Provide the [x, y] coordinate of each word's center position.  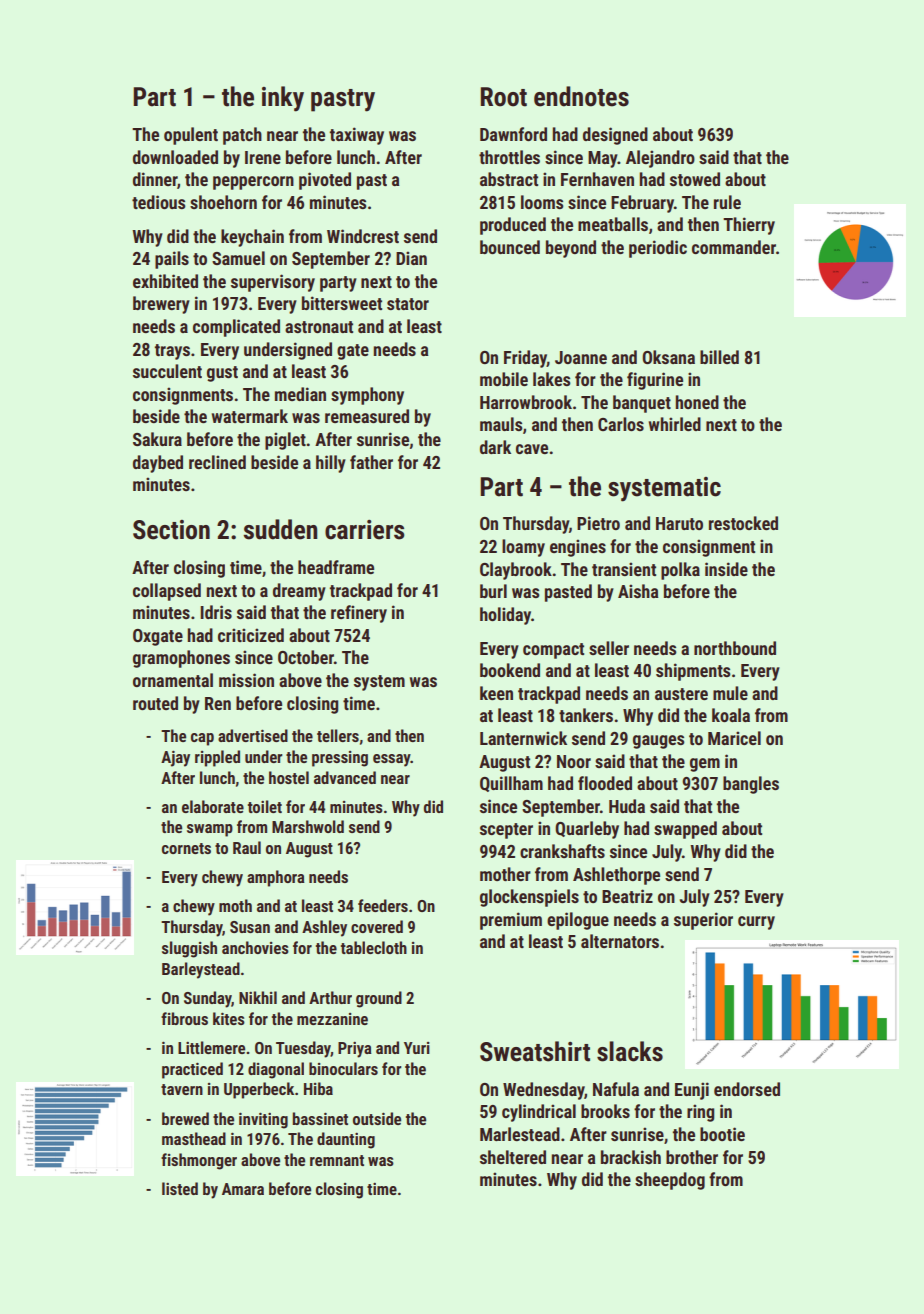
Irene [263, 157]
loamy [523, 548]
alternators [620, 941]
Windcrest [363, 236]
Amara [243, 1189]
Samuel [238, 258]
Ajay [175, 759]
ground [379, 999]
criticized [251, 635]
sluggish [189, 949]
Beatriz [627, 896]
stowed [695, 179]
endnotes [581, 96]
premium [511, 921]
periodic [658, 249]
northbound [735, 648]
